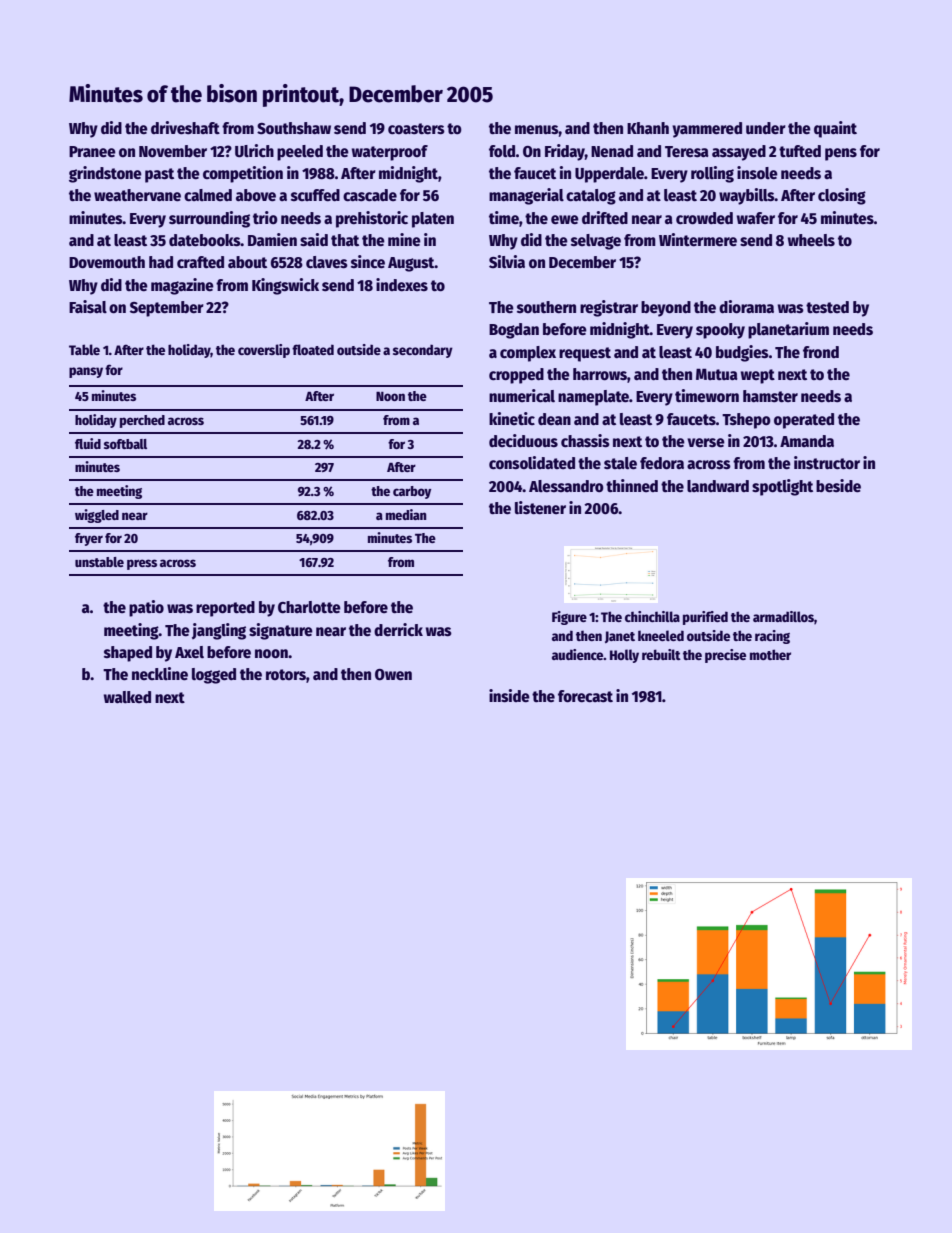 The width and height of the image is (952, 1233). Describe the element at coordinates (507, 261) in the image. I see `Silvia` at that location.
